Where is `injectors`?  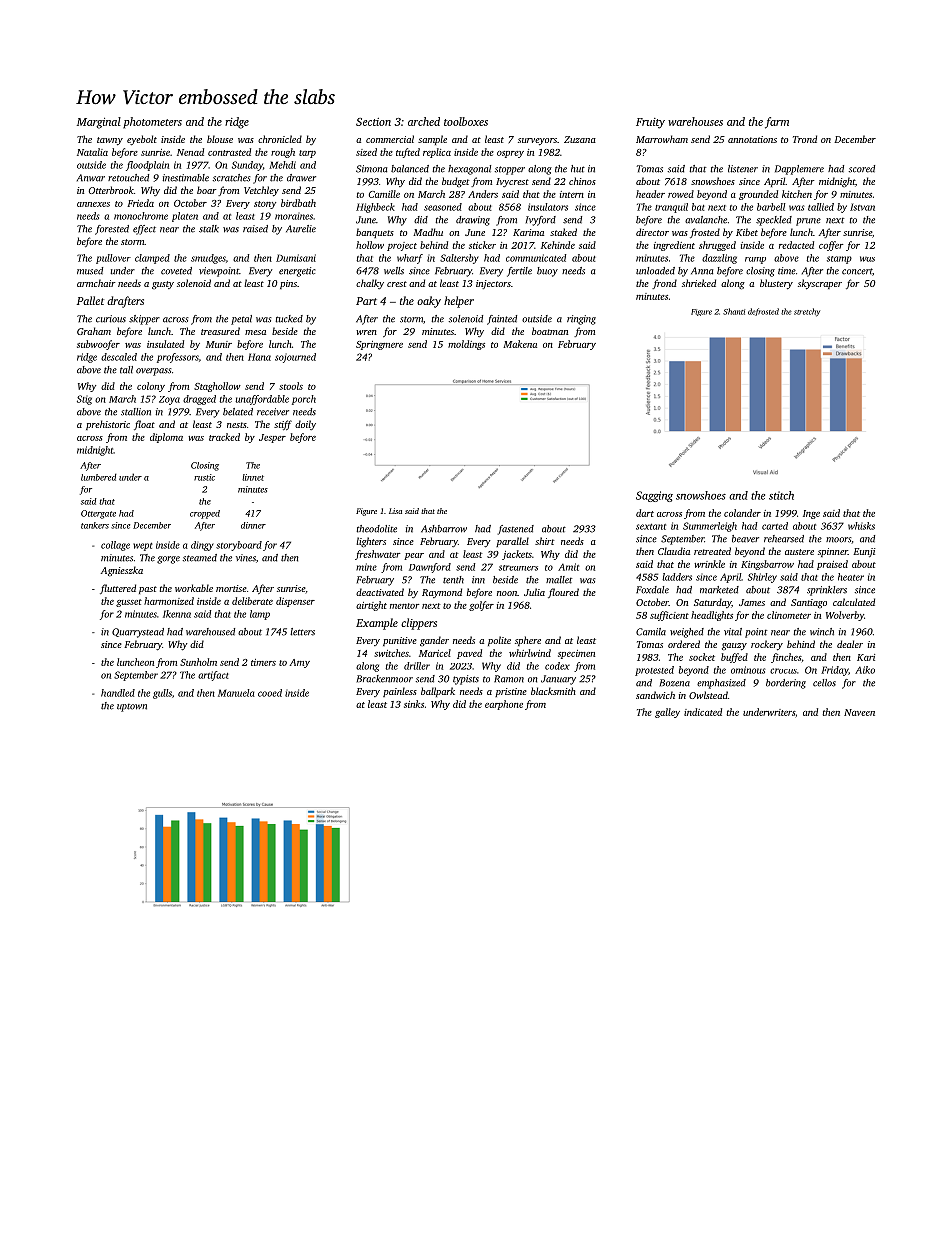
injectors is located at coordinates (493, 284).
